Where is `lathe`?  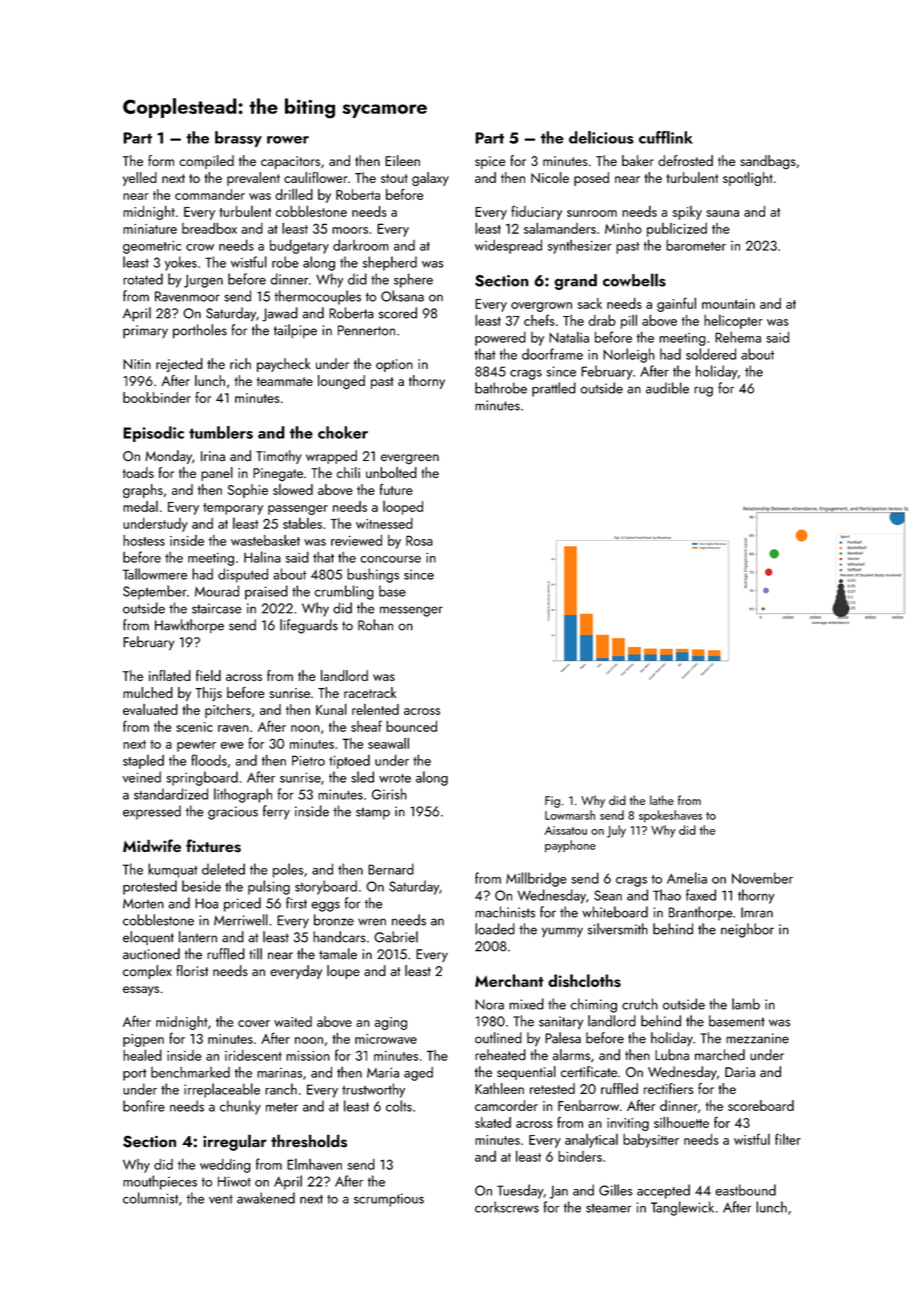
lathe is located at coordinates (662, 800).
